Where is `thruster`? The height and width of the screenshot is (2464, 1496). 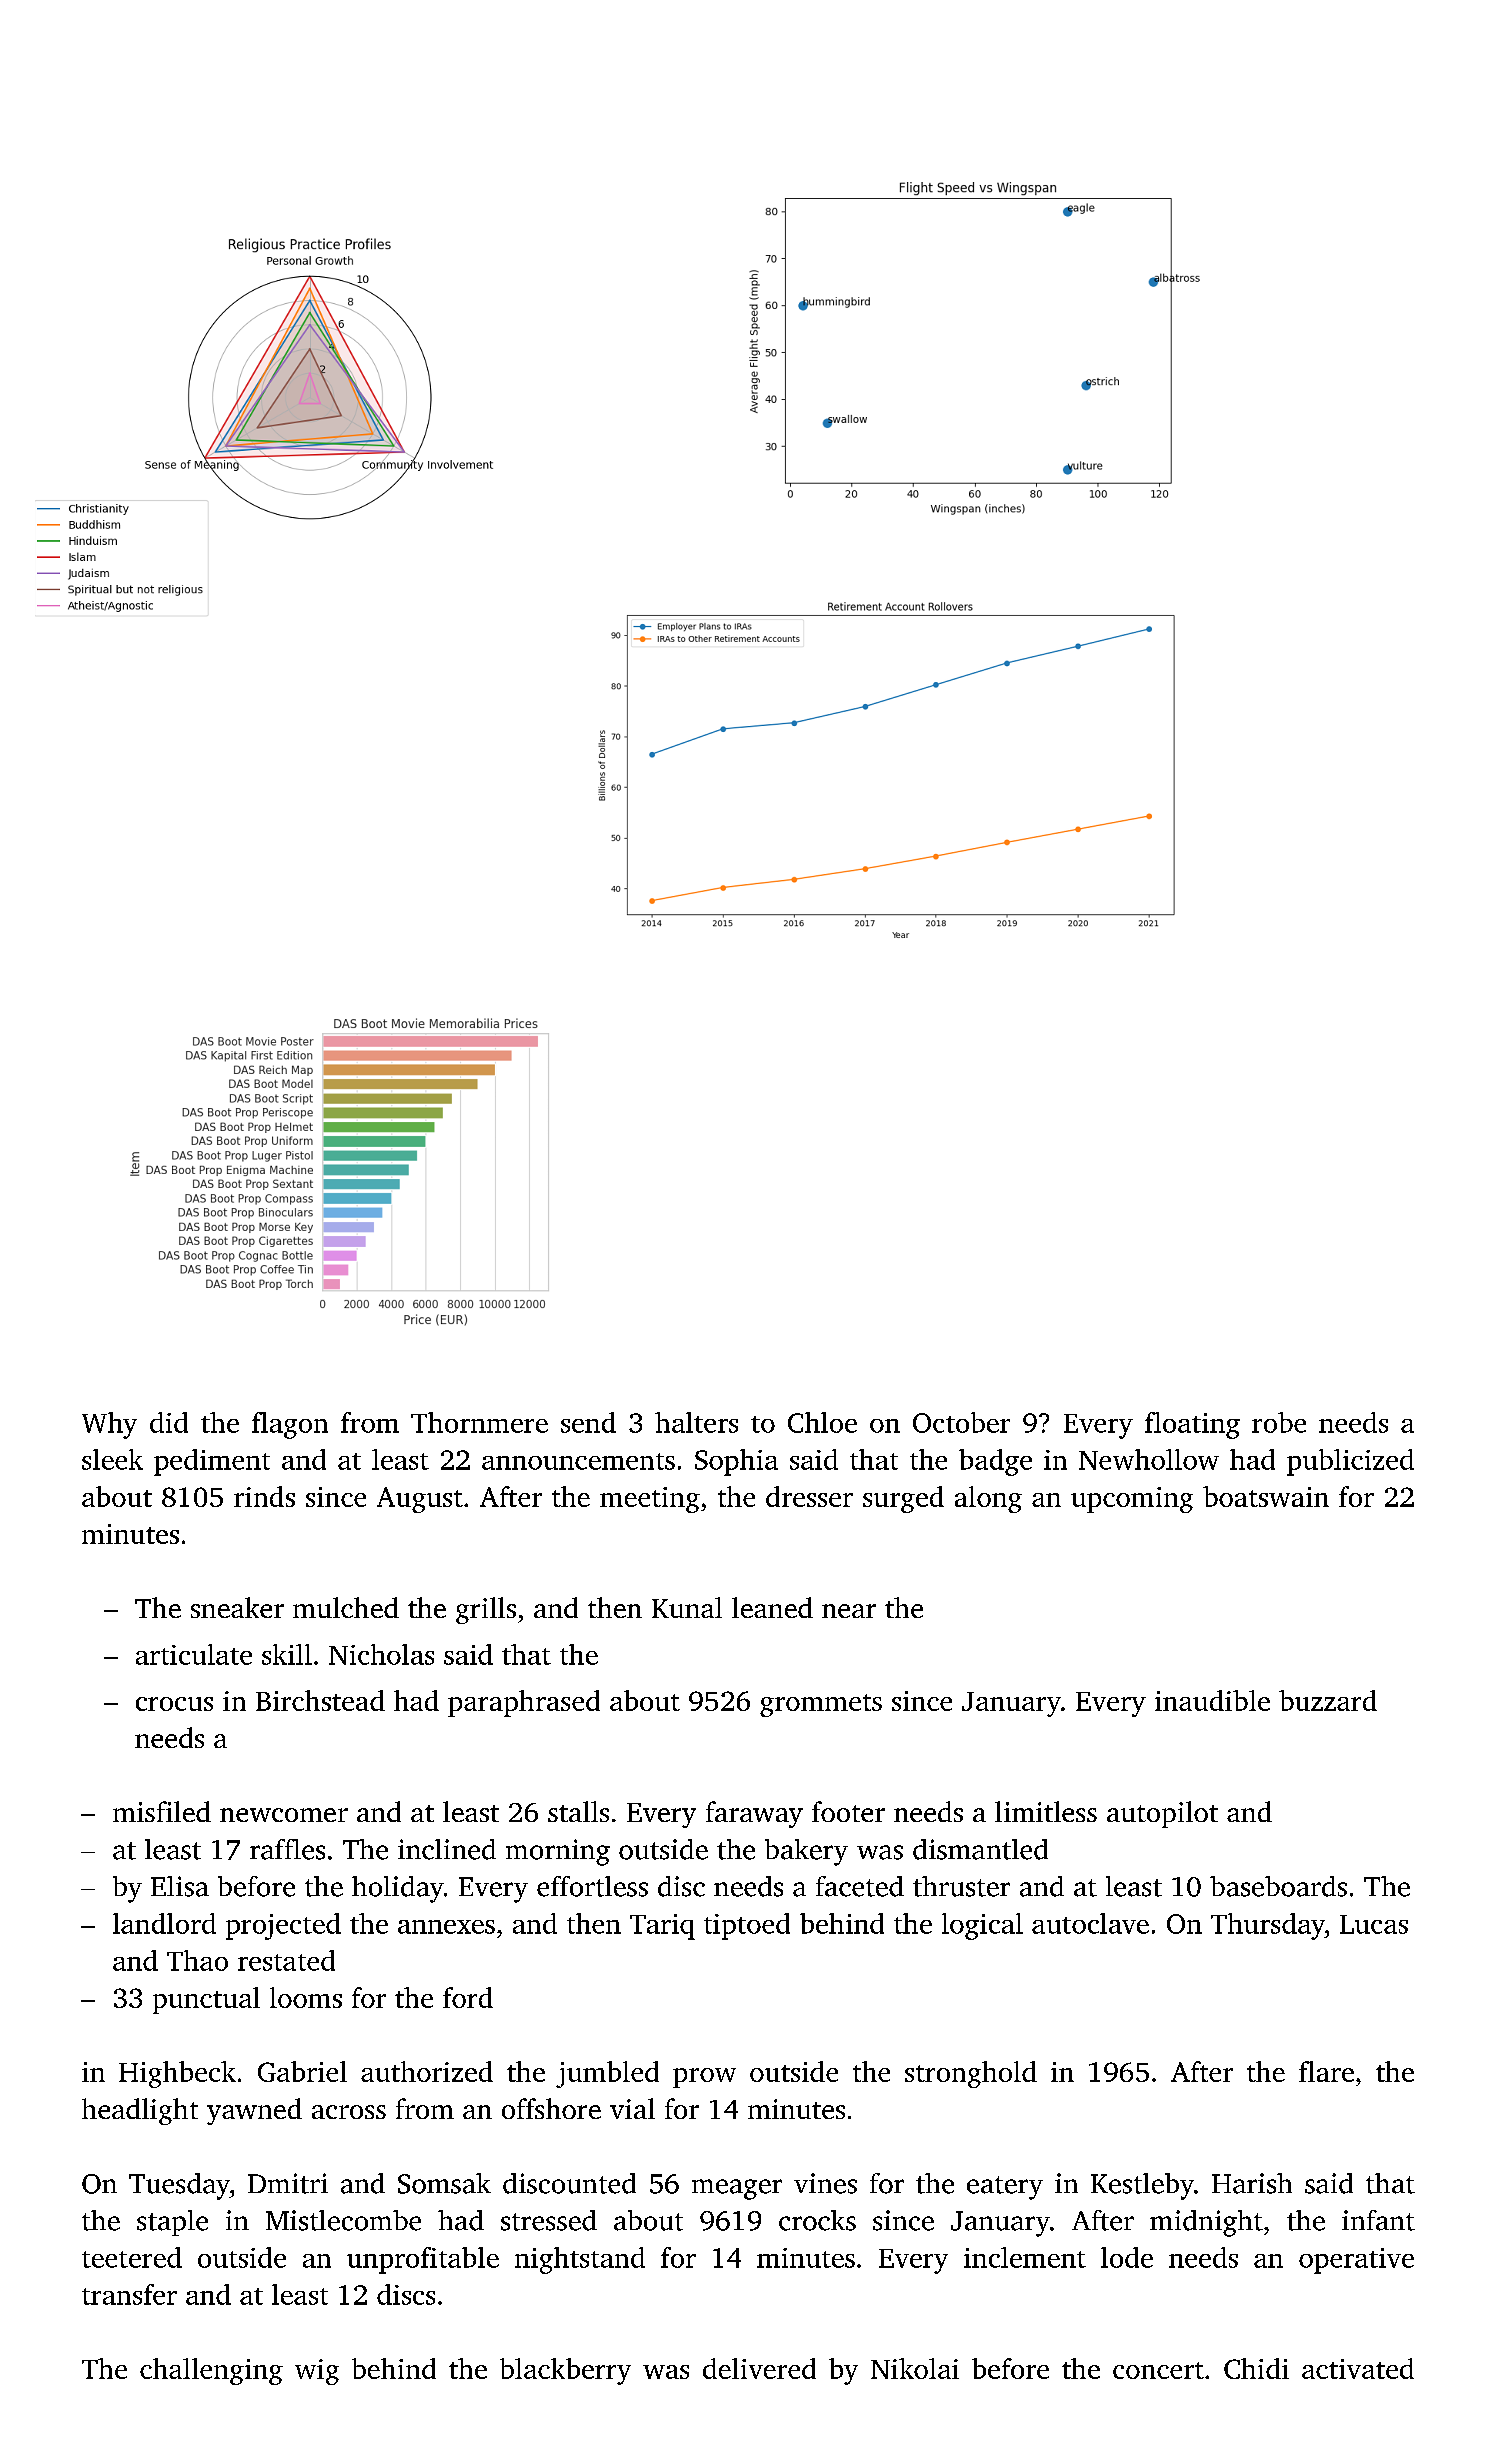 thruster is located at coordinates (961, 1886).
